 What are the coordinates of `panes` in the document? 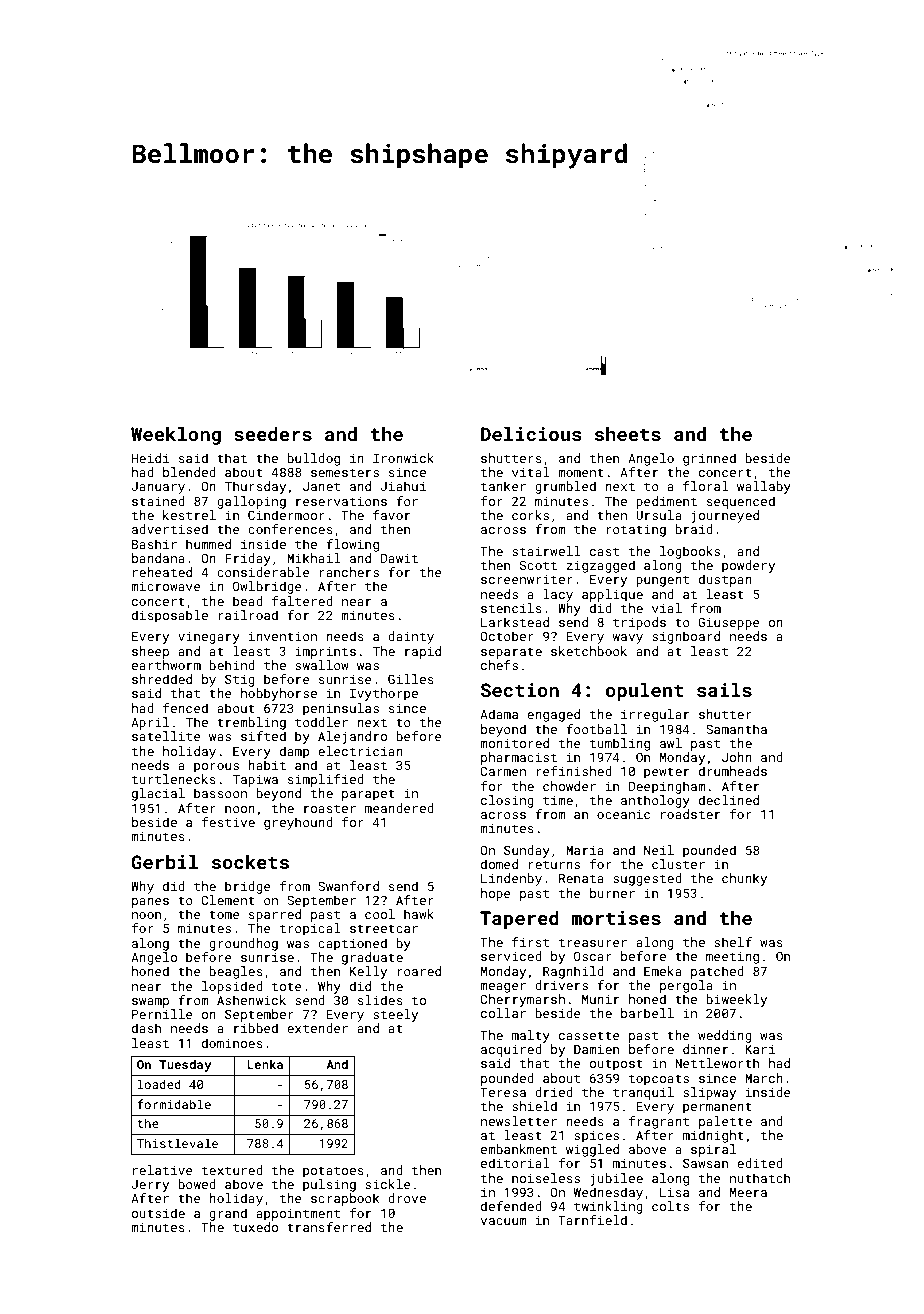 It's located at (150, 903).
